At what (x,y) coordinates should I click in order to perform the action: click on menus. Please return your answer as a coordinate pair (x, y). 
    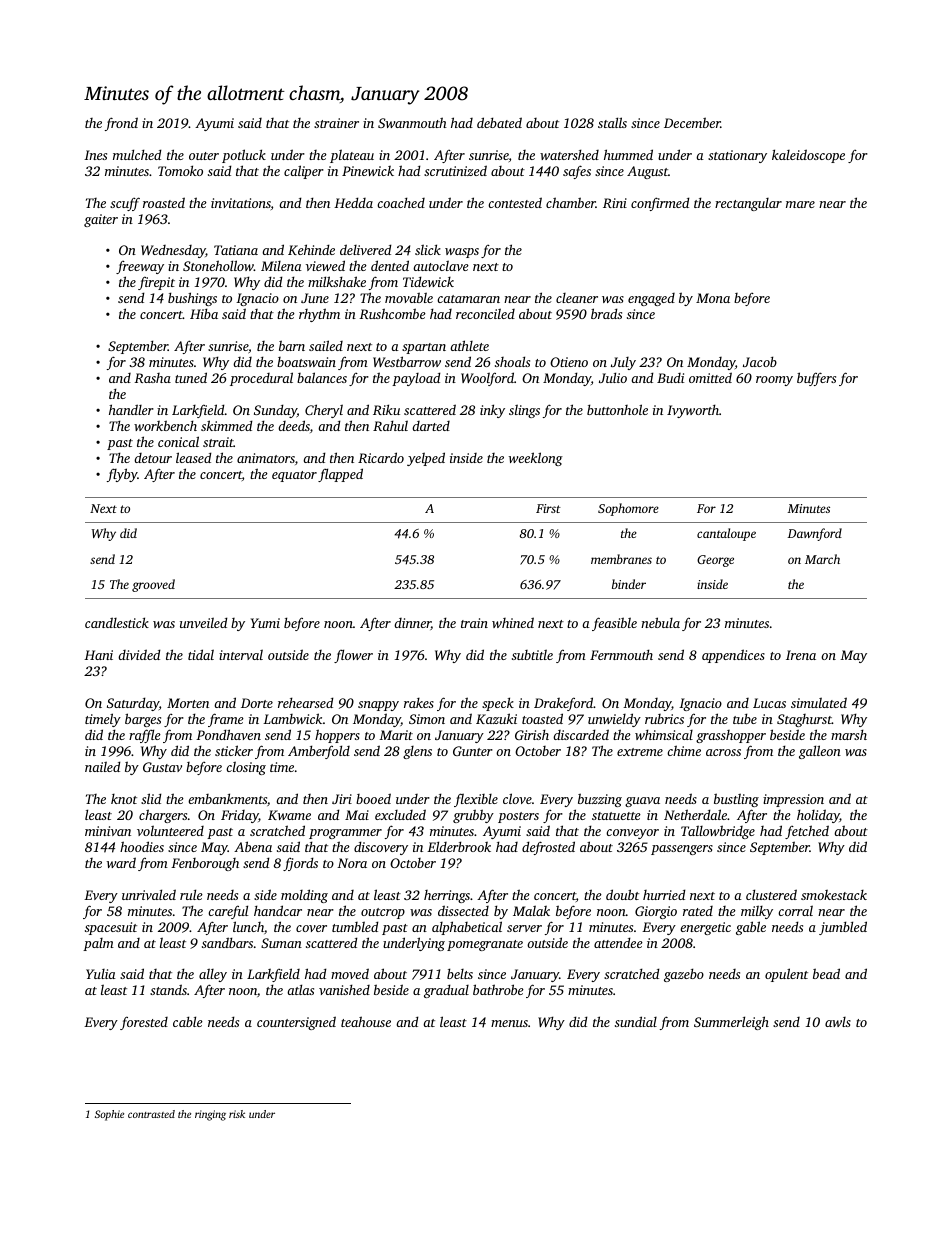
    Looking at the image, I should click on (509, 1023).
